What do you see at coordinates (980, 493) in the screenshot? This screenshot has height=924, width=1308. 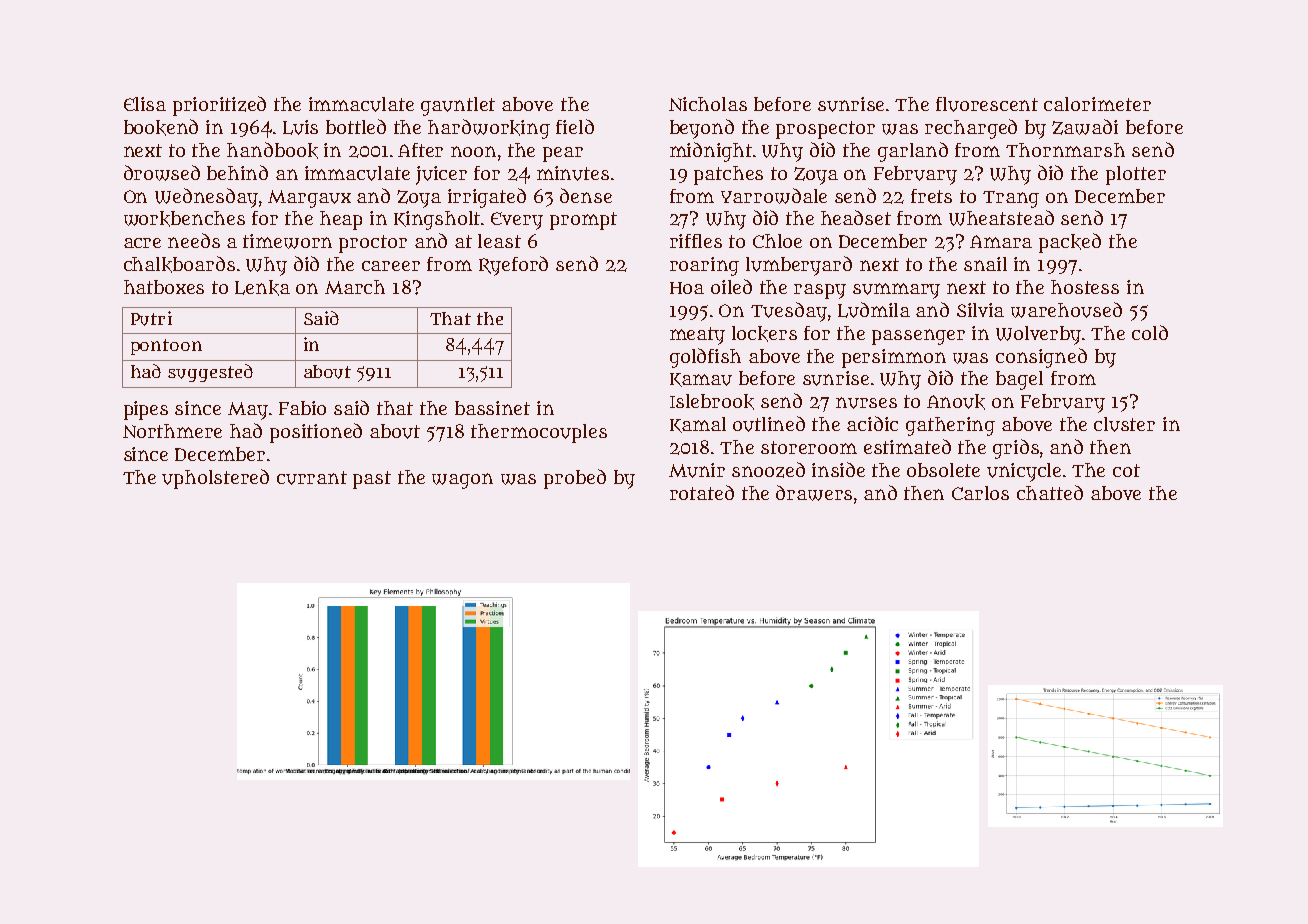 I see `Carlos` at bounding box center [980, 493].
